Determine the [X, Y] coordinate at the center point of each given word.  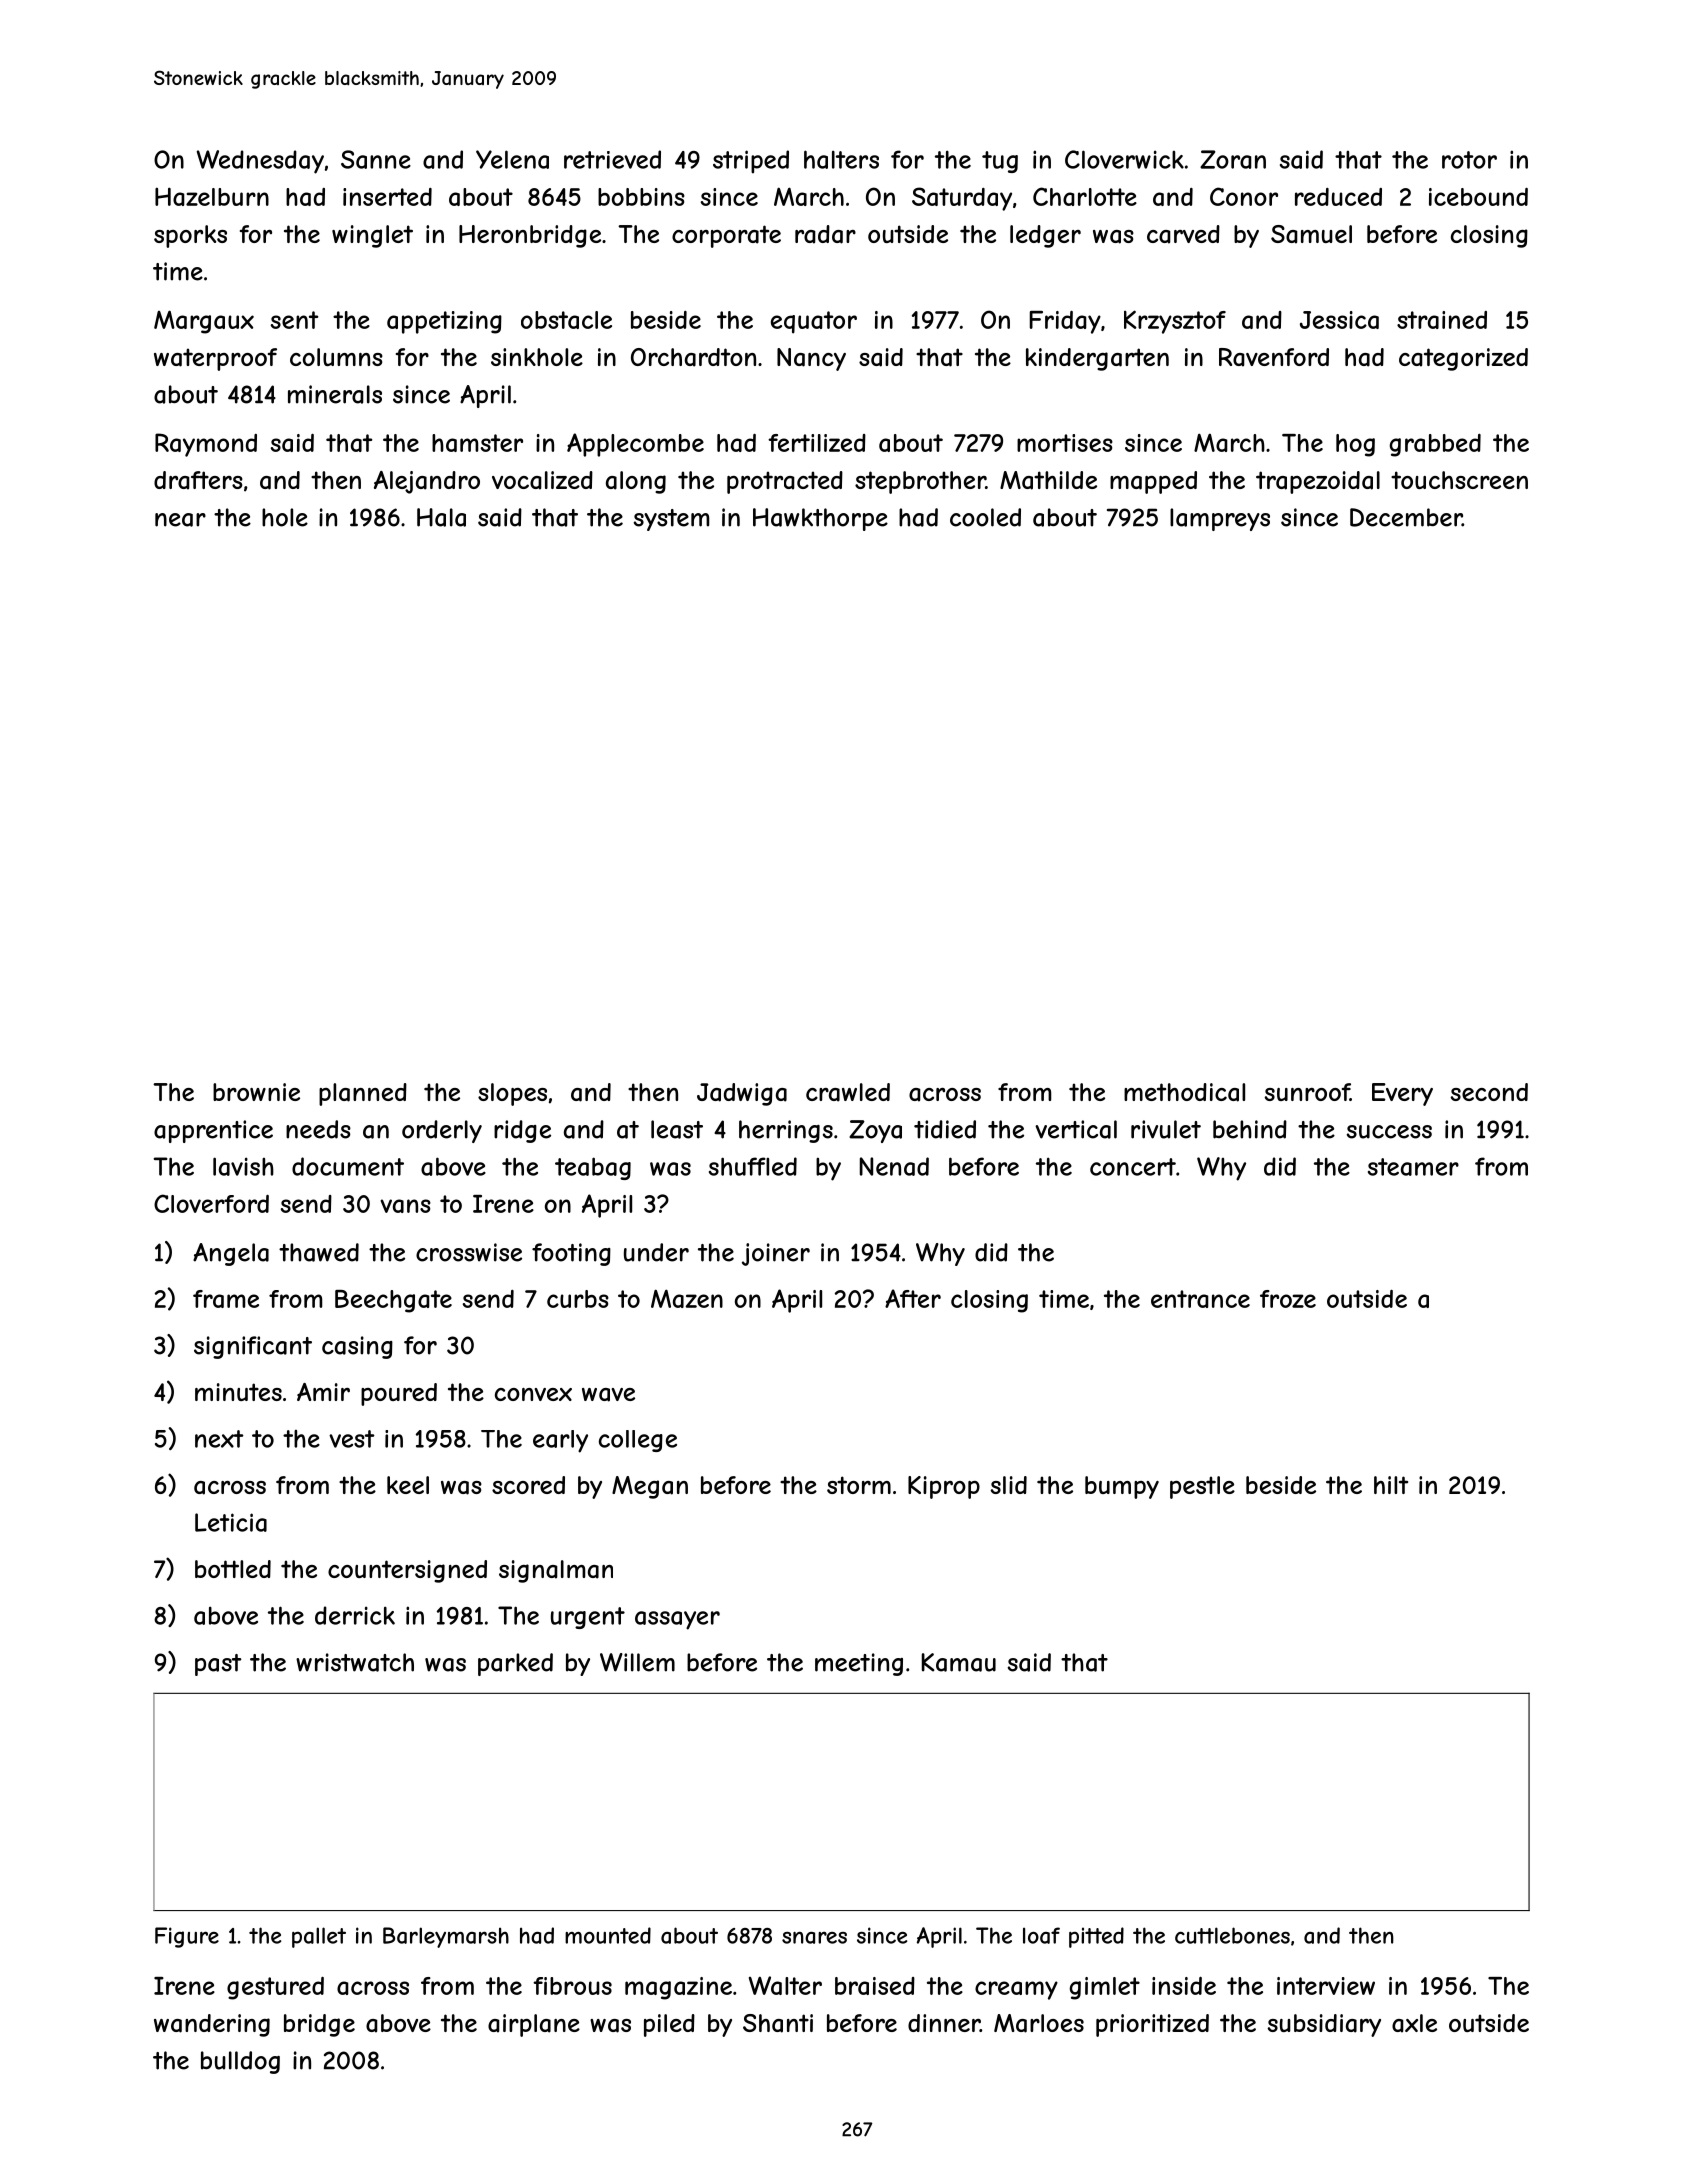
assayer [677, 1620]
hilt [1391, 1485]
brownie [256, 1092]
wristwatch [355, 1662]
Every [1402, 1094]
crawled [848, 1092]
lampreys [1220, 519]
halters [841, 159]
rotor [1469, 160]
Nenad [894, 1166]
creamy [1016, 1990]
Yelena [512, 159]
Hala [441, 517]
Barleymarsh [446, 1937]
